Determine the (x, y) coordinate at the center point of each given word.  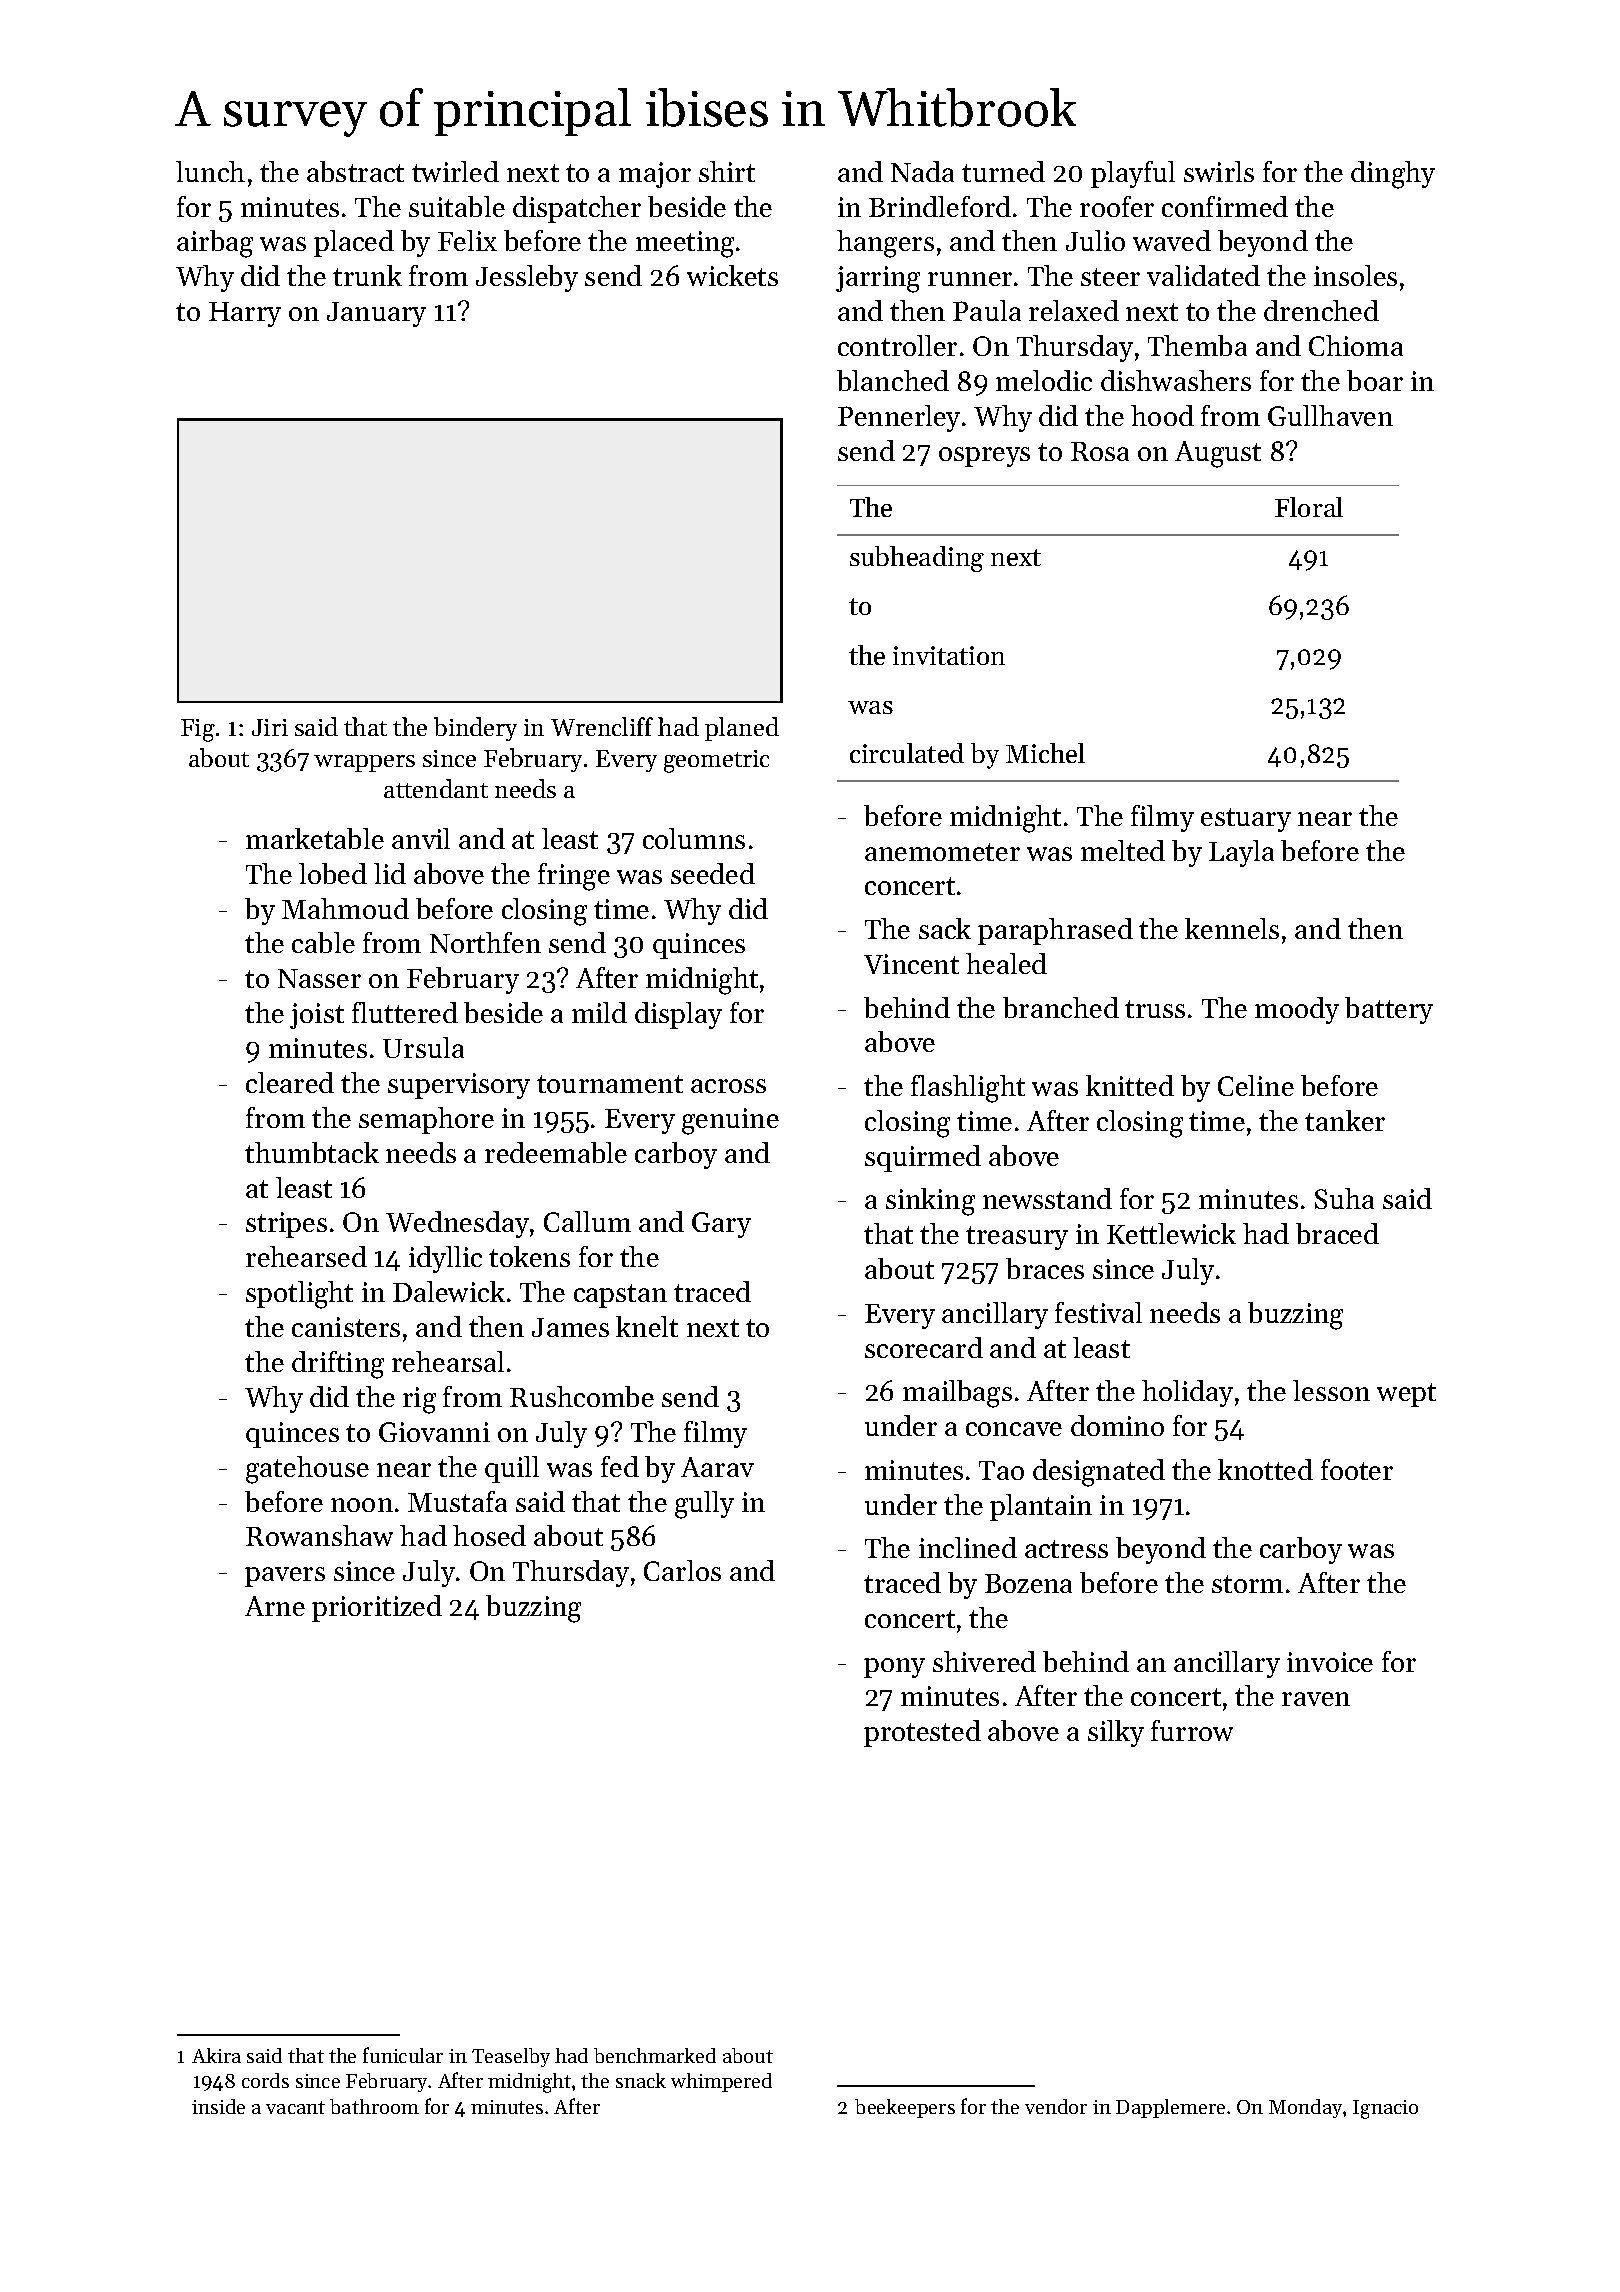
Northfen (485, 942)
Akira (216, 2055)
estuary (1246, 820)
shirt (727, 171)
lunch (210, 171)
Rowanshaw (319, 1535)
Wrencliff (602, 726)
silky (1116, 1733)
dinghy (1393, 175)
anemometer (942, 852)
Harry (245, 314)
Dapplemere (1170, 2108)
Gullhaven (1330, 415)
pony (894, 1668)
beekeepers (905, 2108)
